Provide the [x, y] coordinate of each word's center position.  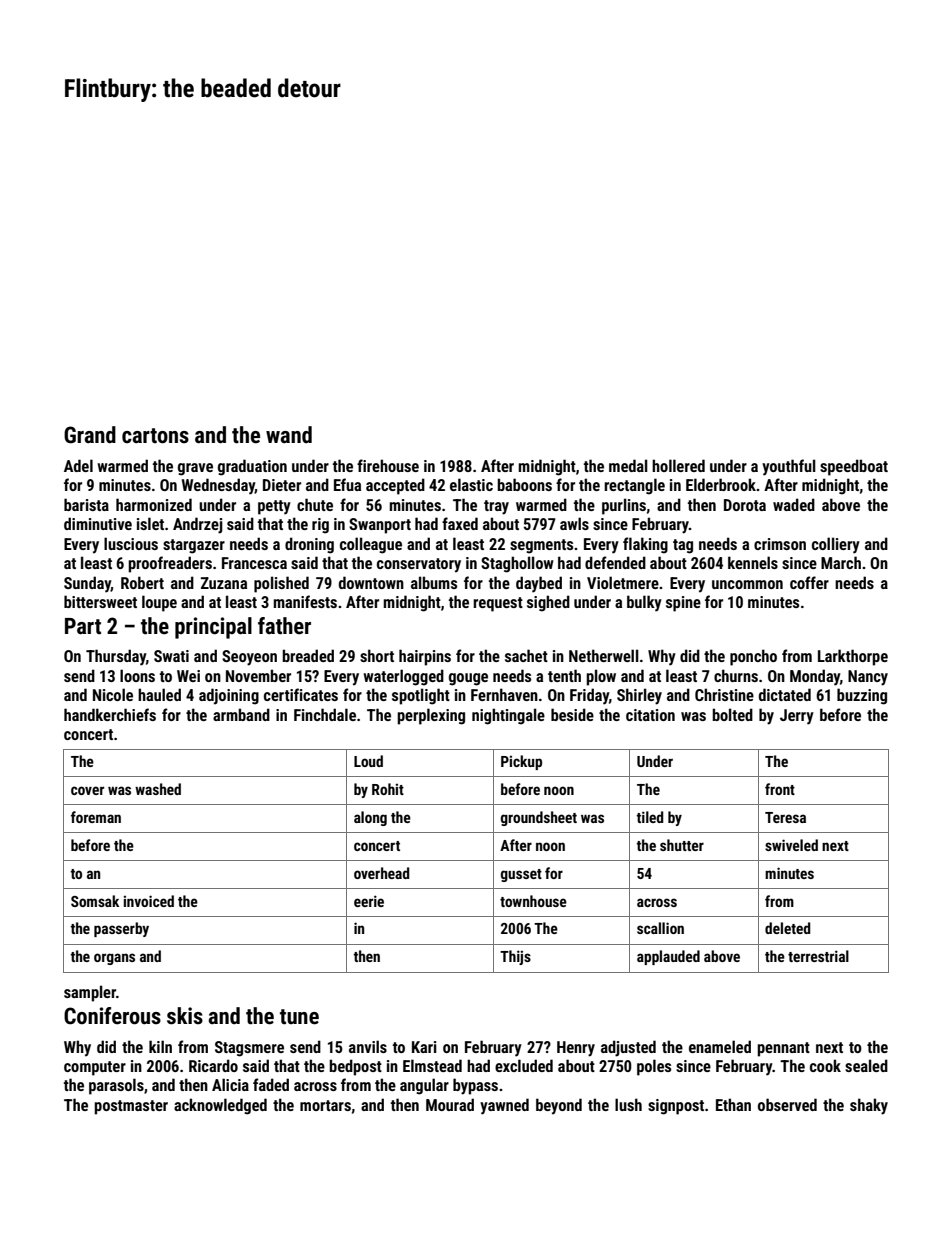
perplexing [431, 716]
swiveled [791, 845]
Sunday [87, 584]
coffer [809, 582]
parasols [116, 1086]
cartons [155, 436]
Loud [368, 761]
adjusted [628, 1048]
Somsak [95, 901]
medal [628, 465]
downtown [371, 582]
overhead [381, 873]
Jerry [797, 717]
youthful [789, 467]
